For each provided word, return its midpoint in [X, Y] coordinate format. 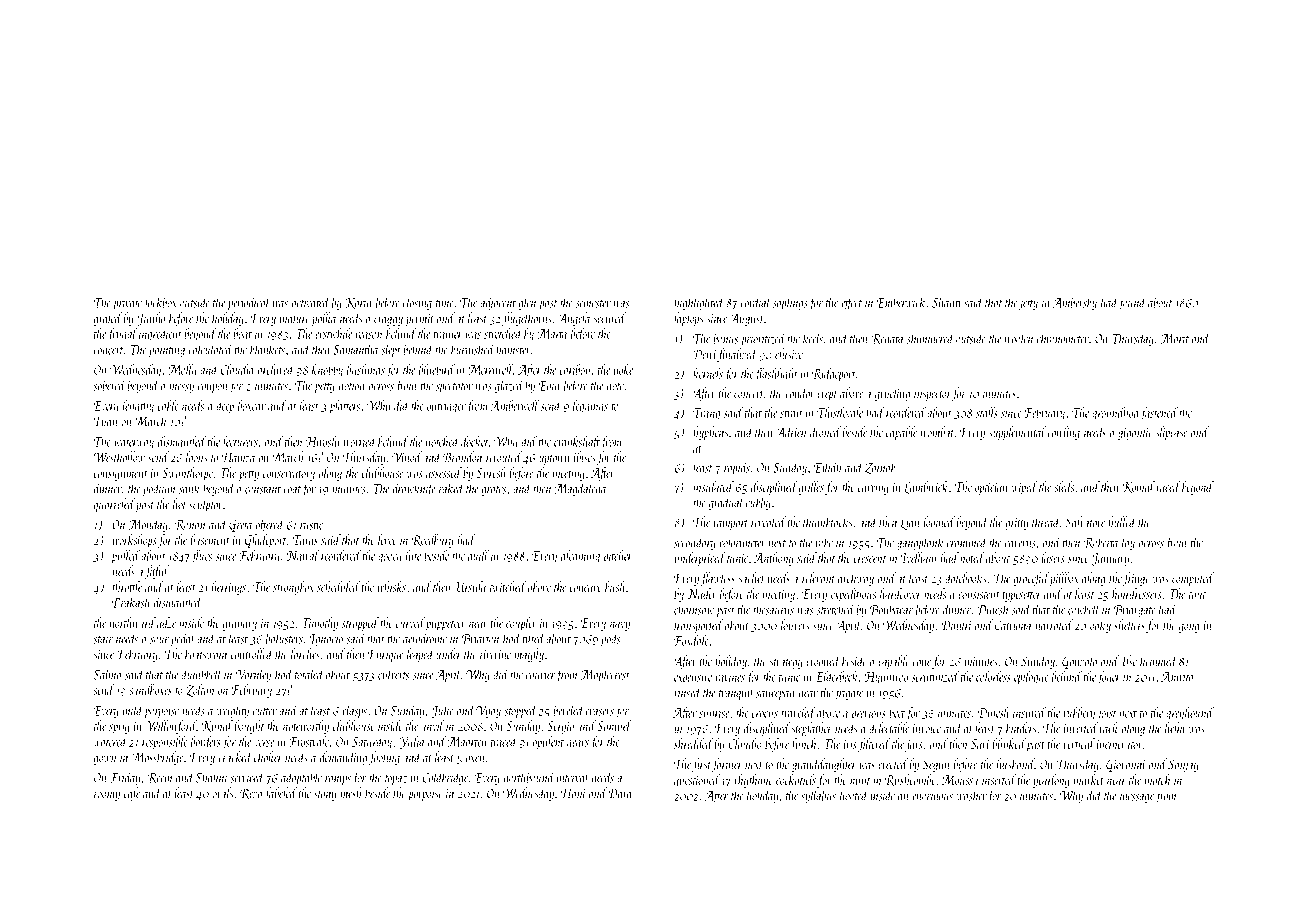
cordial [756, 302]
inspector [932, 395]
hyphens [710, 433]
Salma [107, 674]
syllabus [818, 796]
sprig [119, 728]
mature [295, 319]
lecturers [240, 441]
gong [1189, 628]
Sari [980, 744]
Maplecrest [605, 675]
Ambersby [1075, 303]
